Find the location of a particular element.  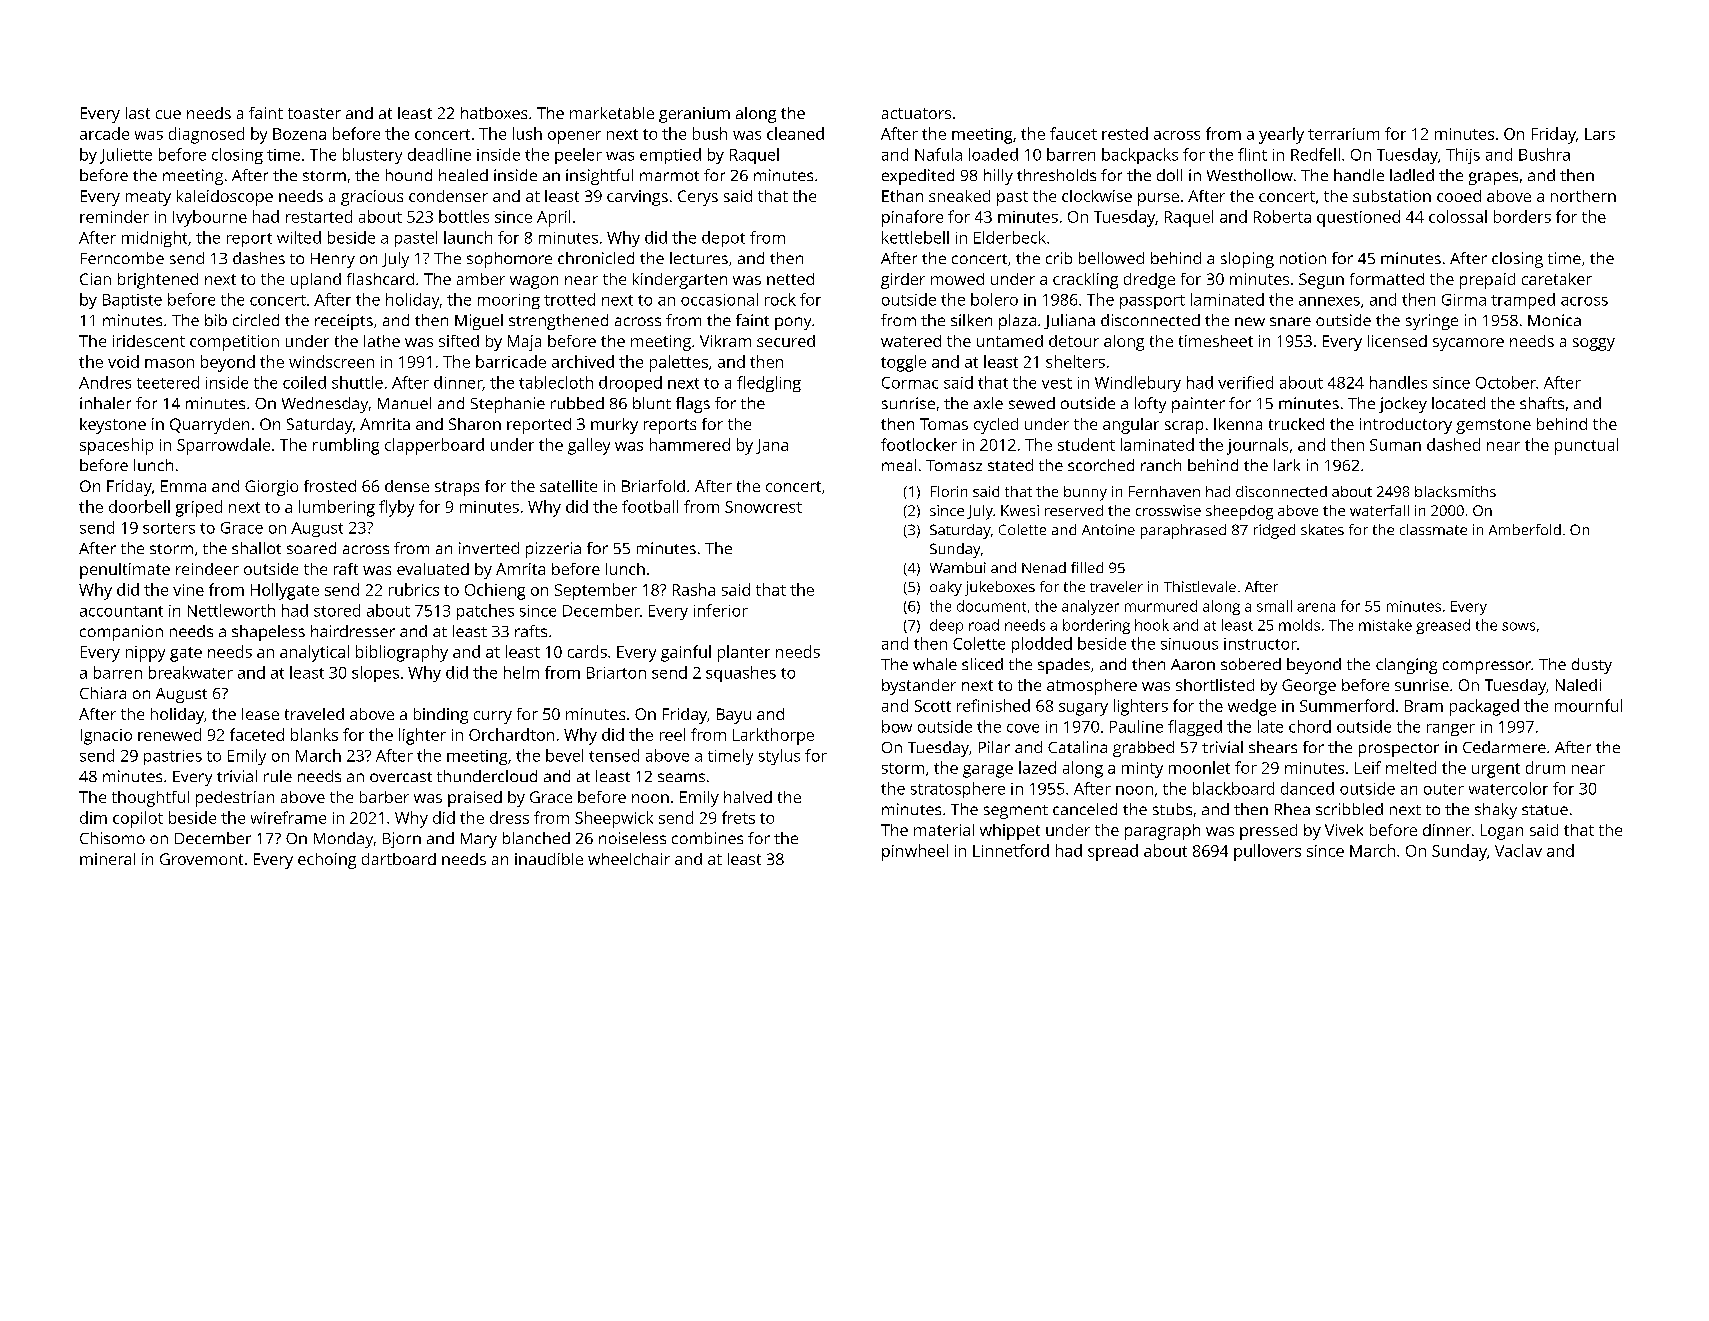

Grovemont is located at coordinates (201, 859).
